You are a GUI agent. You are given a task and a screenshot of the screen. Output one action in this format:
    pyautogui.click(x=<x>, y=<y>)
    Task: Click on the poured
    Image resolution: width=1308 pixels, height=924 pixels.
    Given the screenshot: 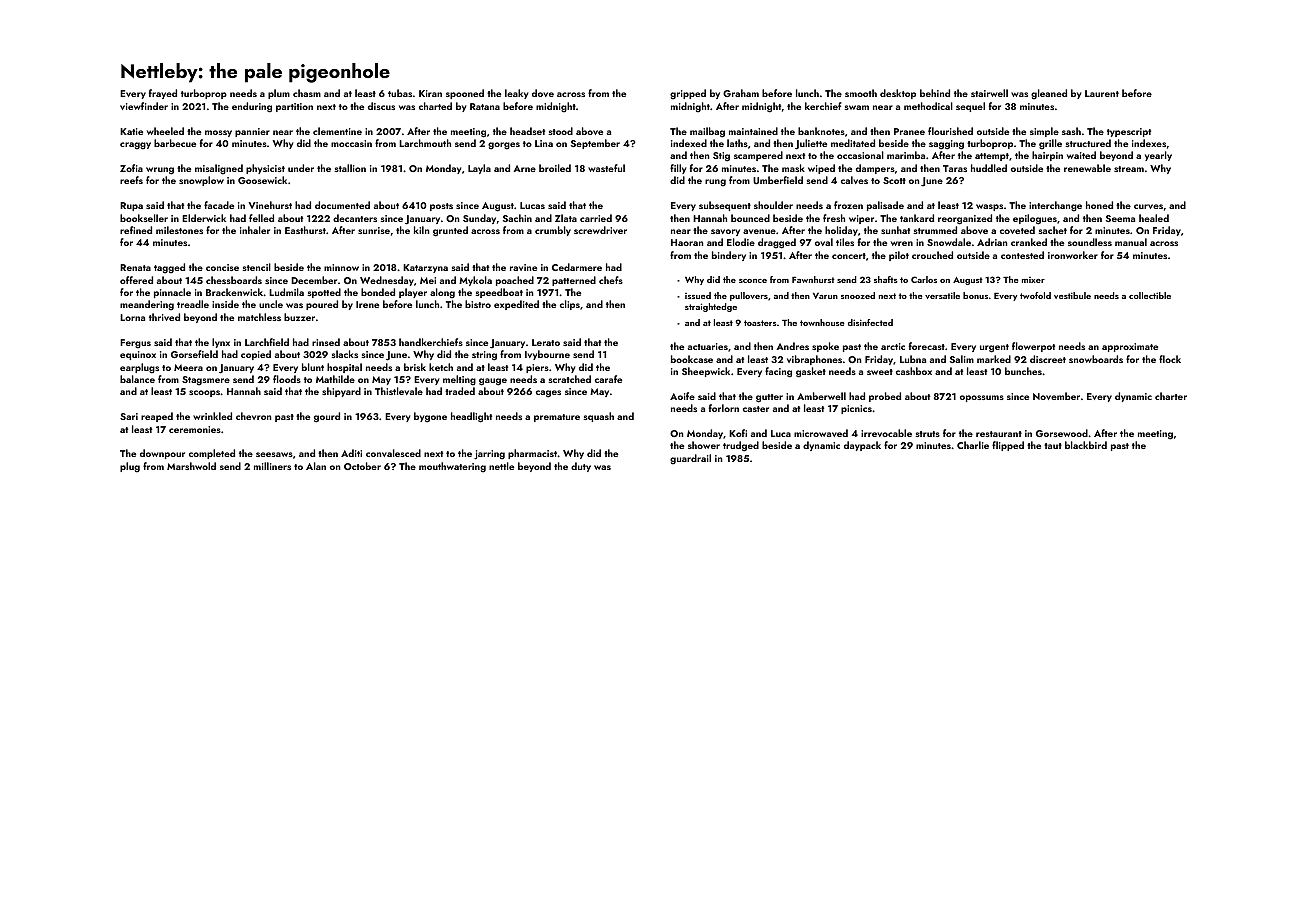 What is the action you would take?
    pyautogui.click(x=322, y=305)
